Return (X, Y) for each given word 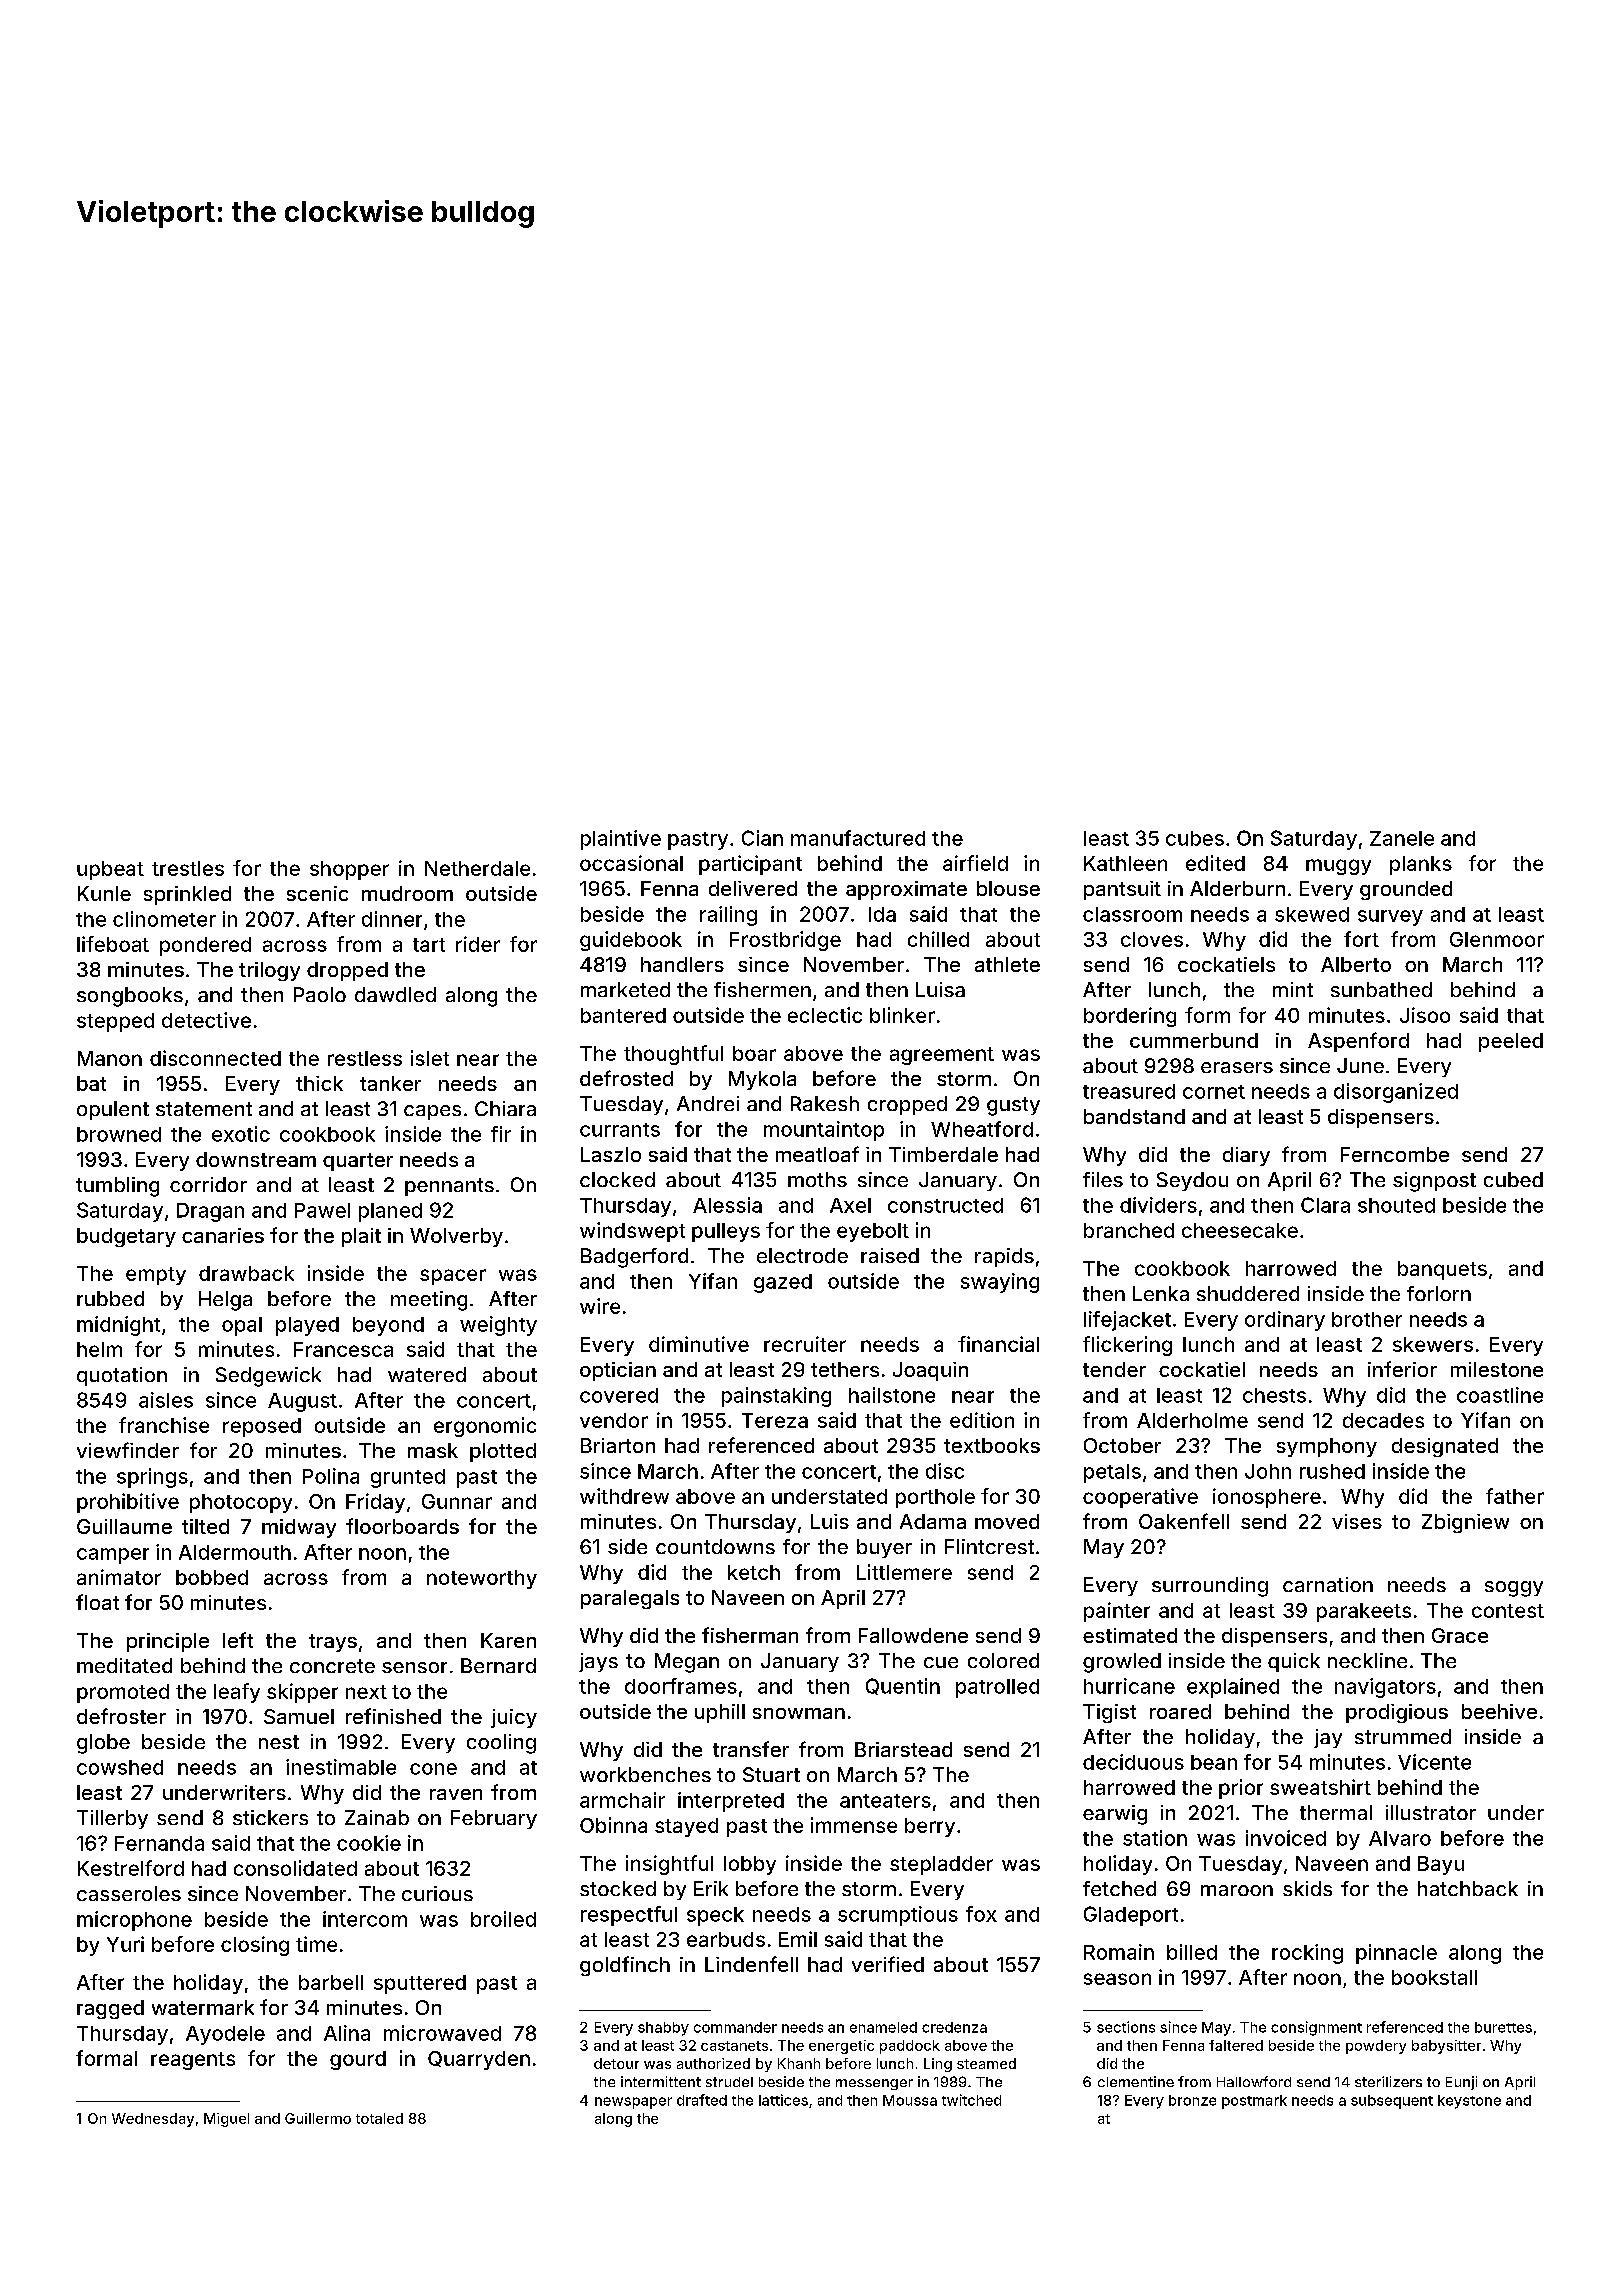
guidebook (631, 941)
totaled (379, 2118)
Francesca (343, 1349)
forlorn (1439, 1293)
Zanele (1402, 838)
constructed (945, 1205)
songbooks (130, 997)
